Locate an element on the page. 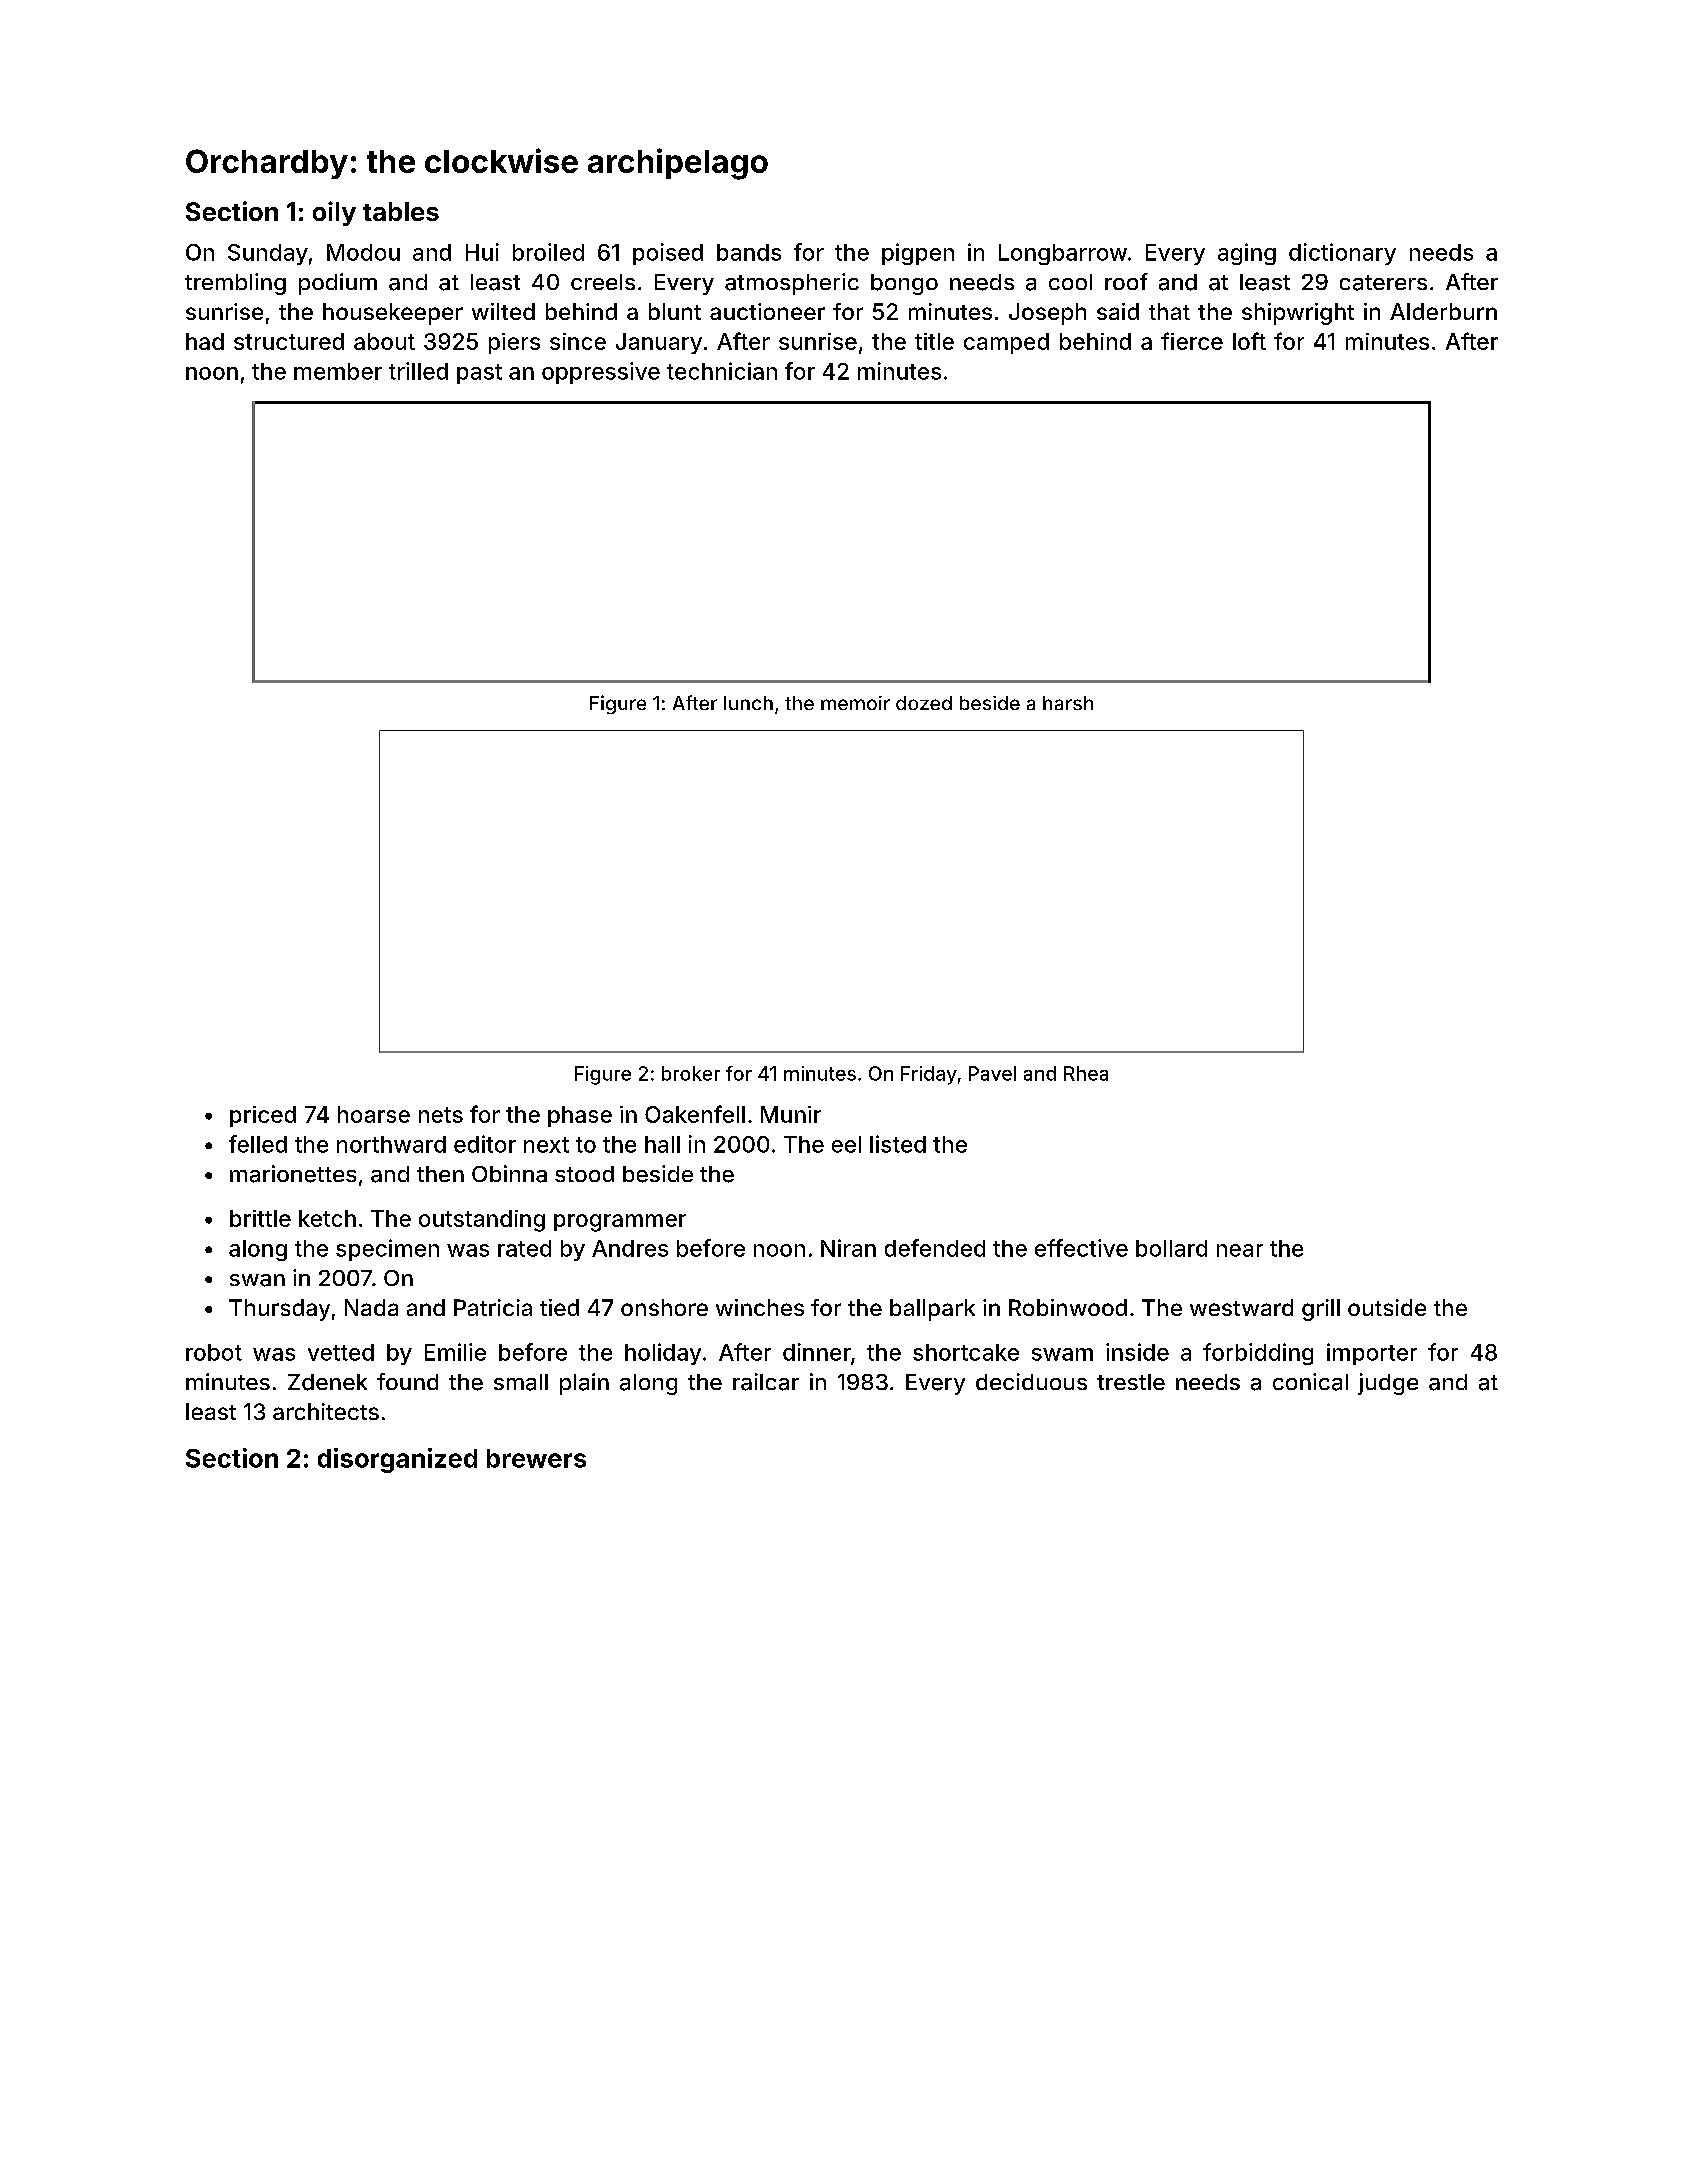 The width and height of the page is (1683, 2178). lunch is located at coordinates (748, 703).
